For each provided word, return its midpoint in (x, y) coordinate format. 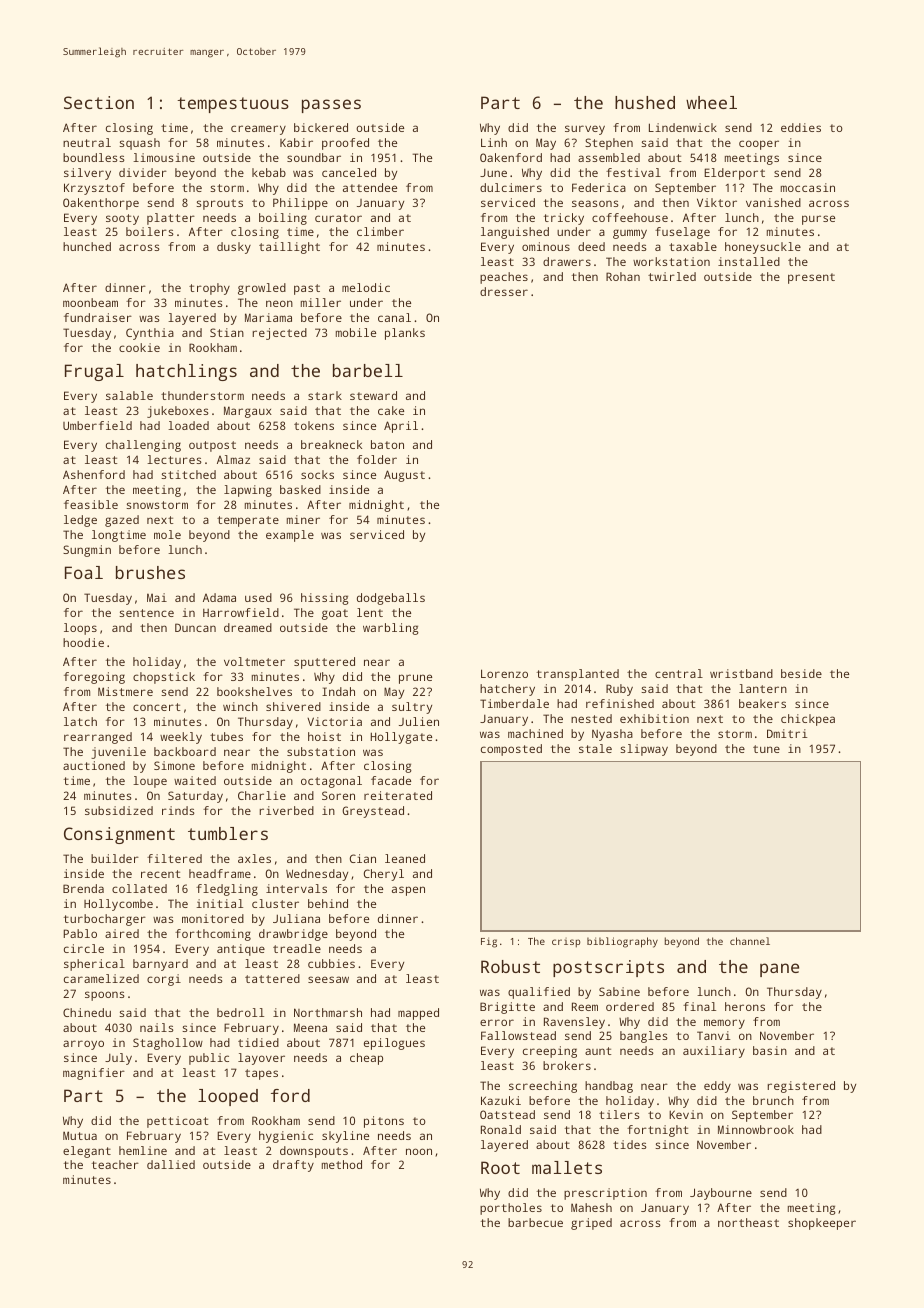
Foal (84, 572)
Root (500, 1167)
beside (801, 673)
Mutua (80, 1135)
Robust (510, 966)
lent (370, 612)
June (493, 173)
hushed (645, 102)
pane (779, 970)
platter (171, 219)
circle (84, 948)
